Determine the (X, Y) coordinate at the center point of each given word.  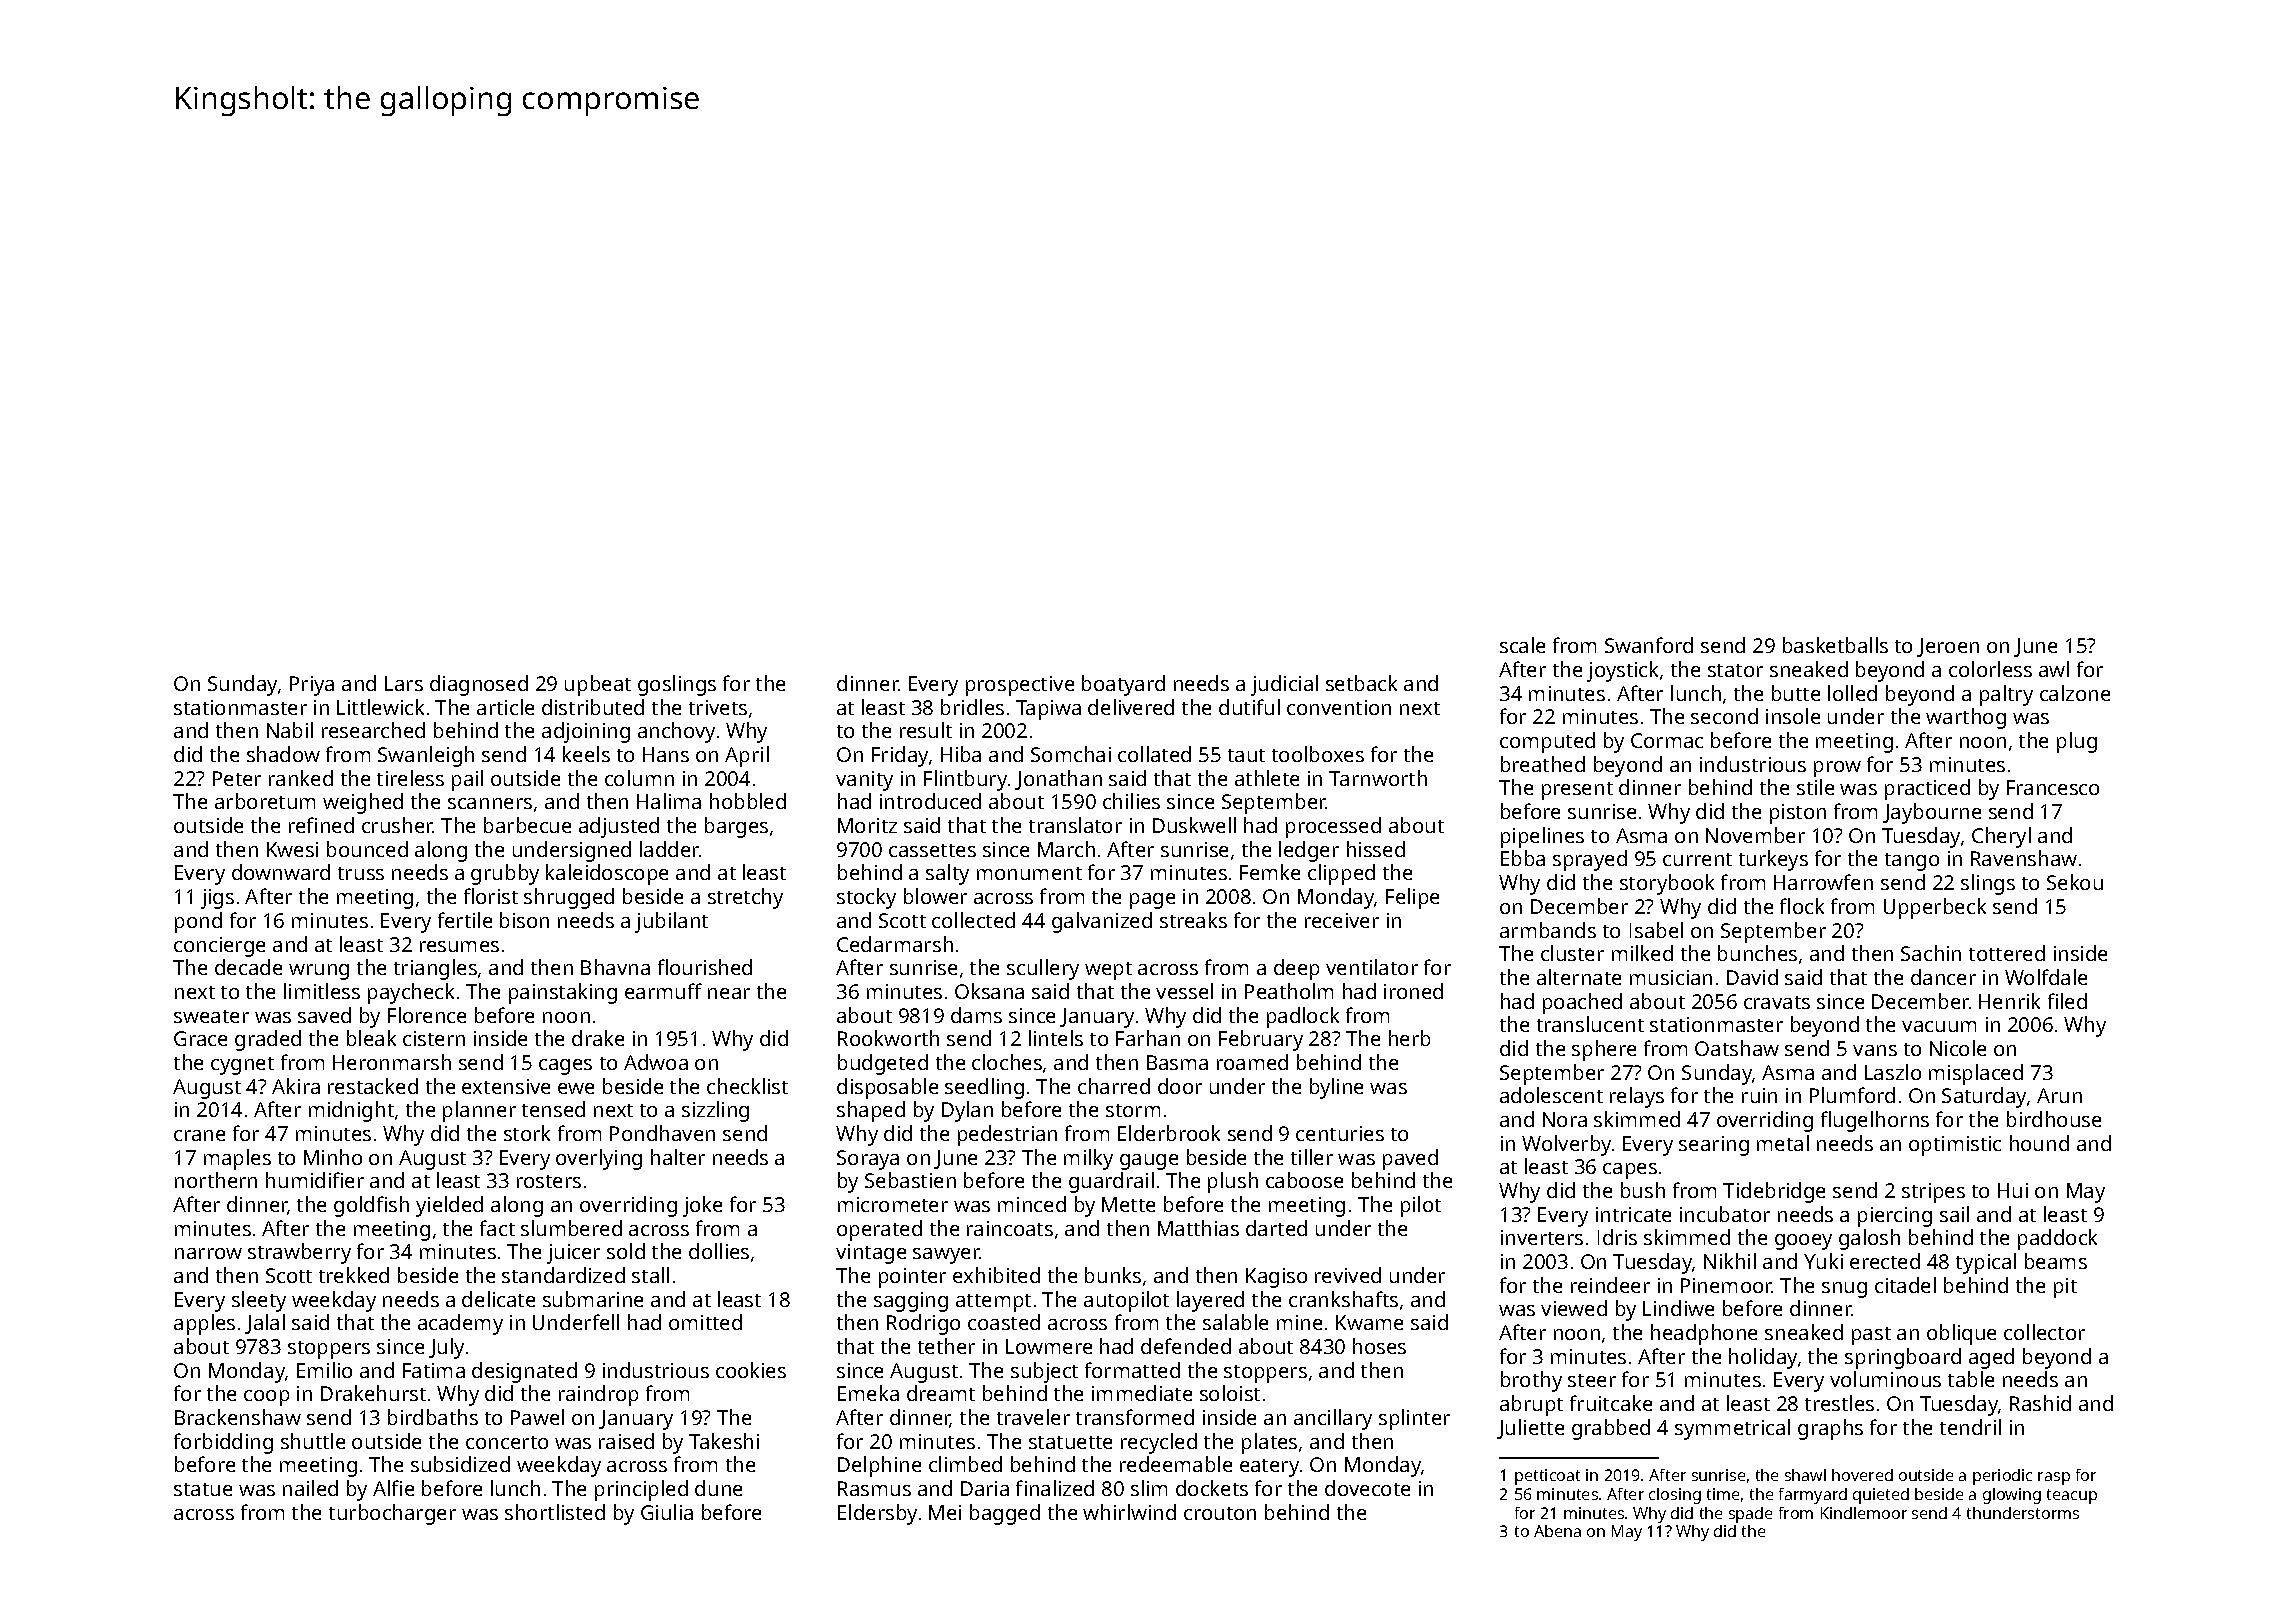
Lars (404, 683)
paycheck (411, 993)
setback (1361, 683)
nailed (310, 1488)
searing (1714, 1146)
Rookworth (888, 1038)
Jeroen (1948, 647)
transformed (1135, 1417)
